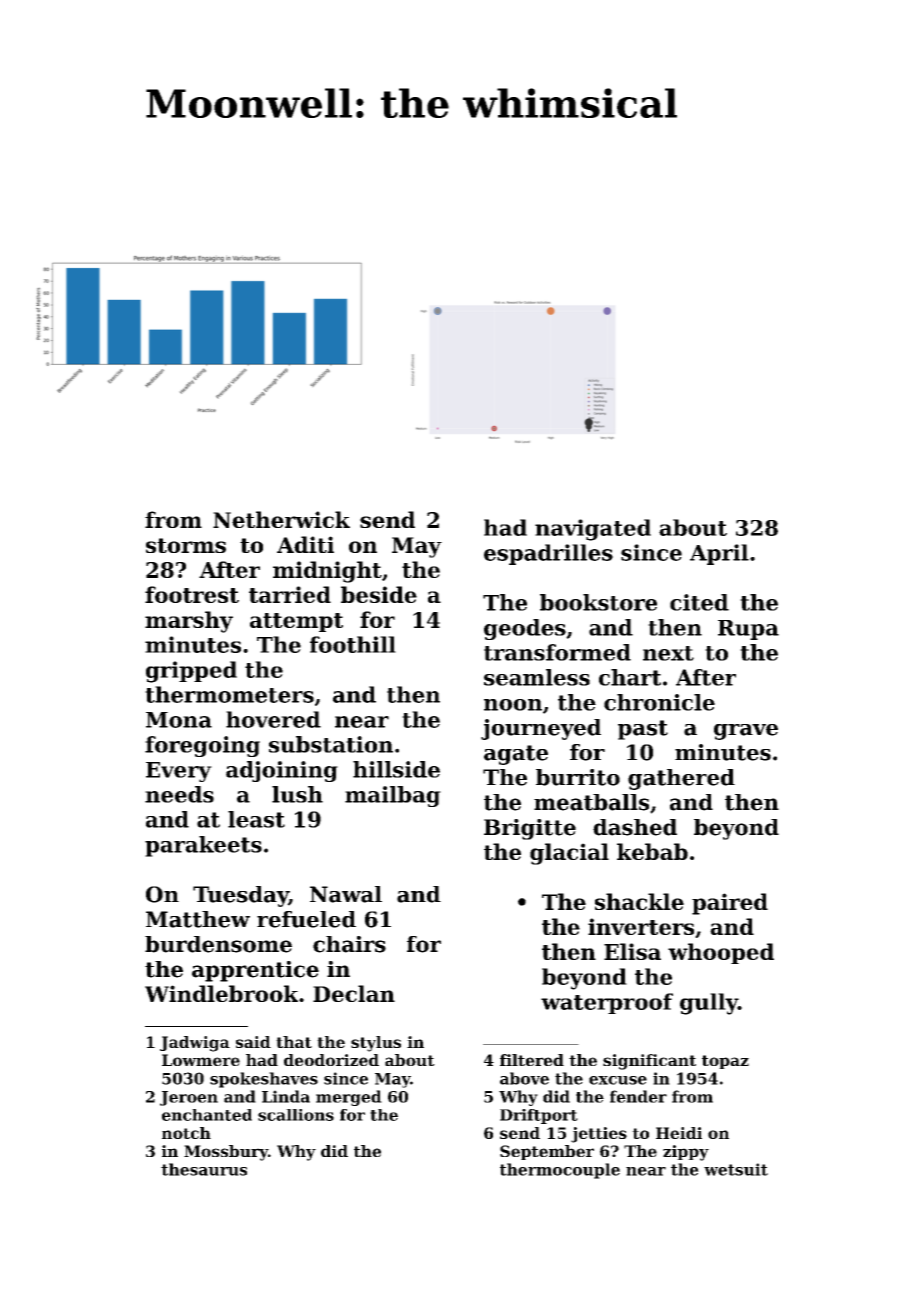 Image resolution: width=924 pixels, height=1314 pixels. I want to click on chronicle, so click(659, 702).
